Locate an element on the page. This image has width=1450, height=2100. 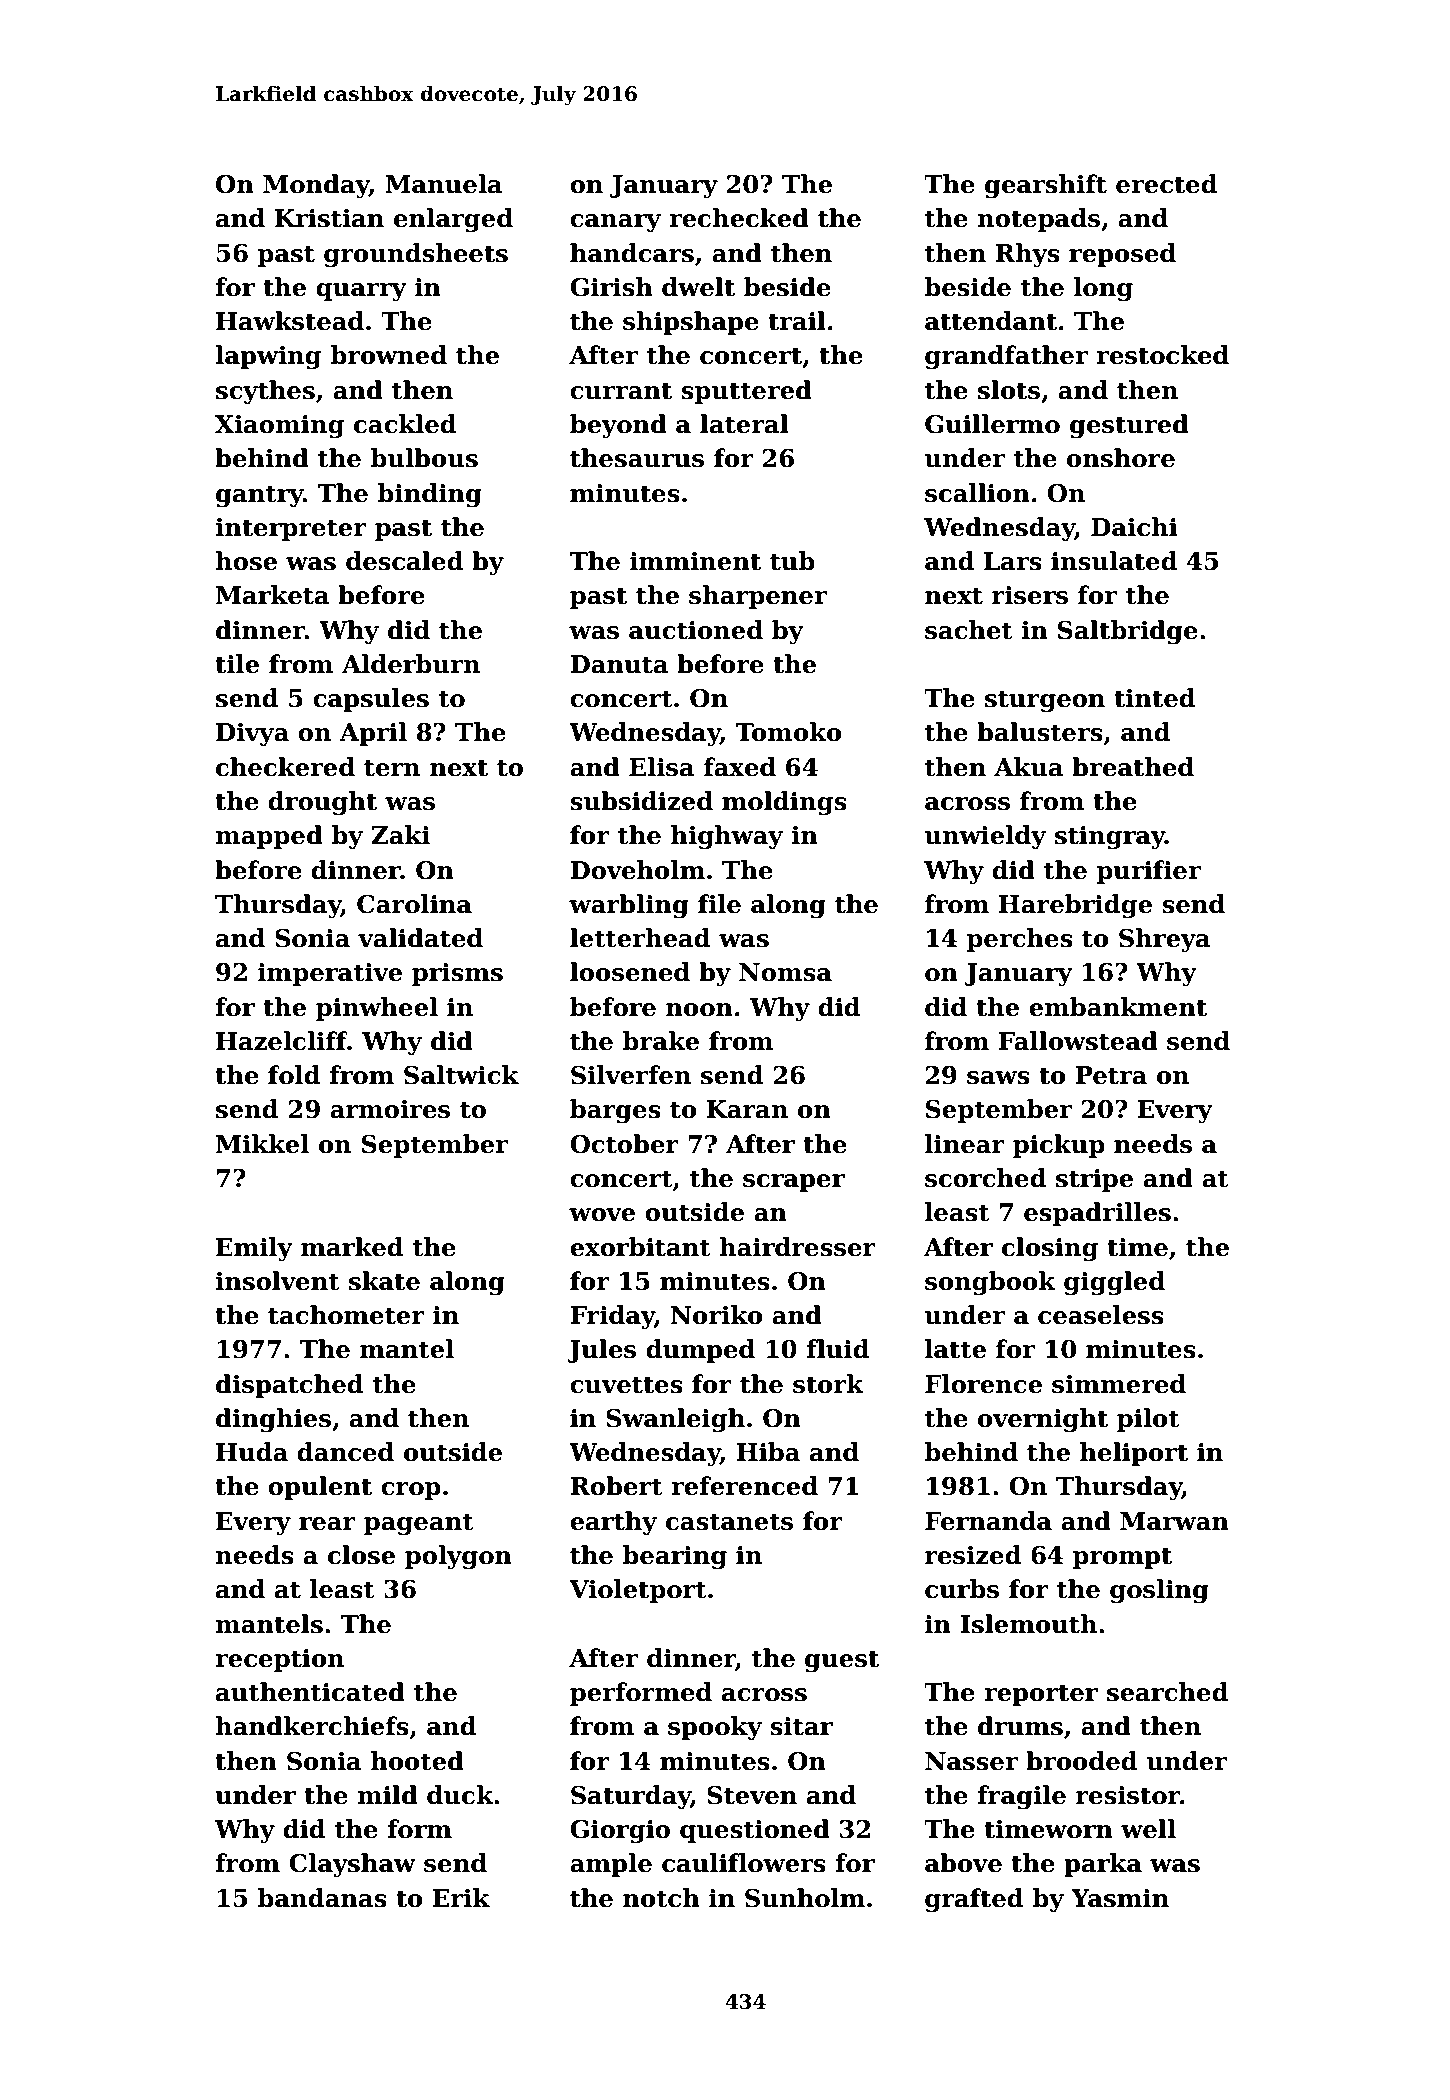
linear is located at coordinates (965, 1144).
